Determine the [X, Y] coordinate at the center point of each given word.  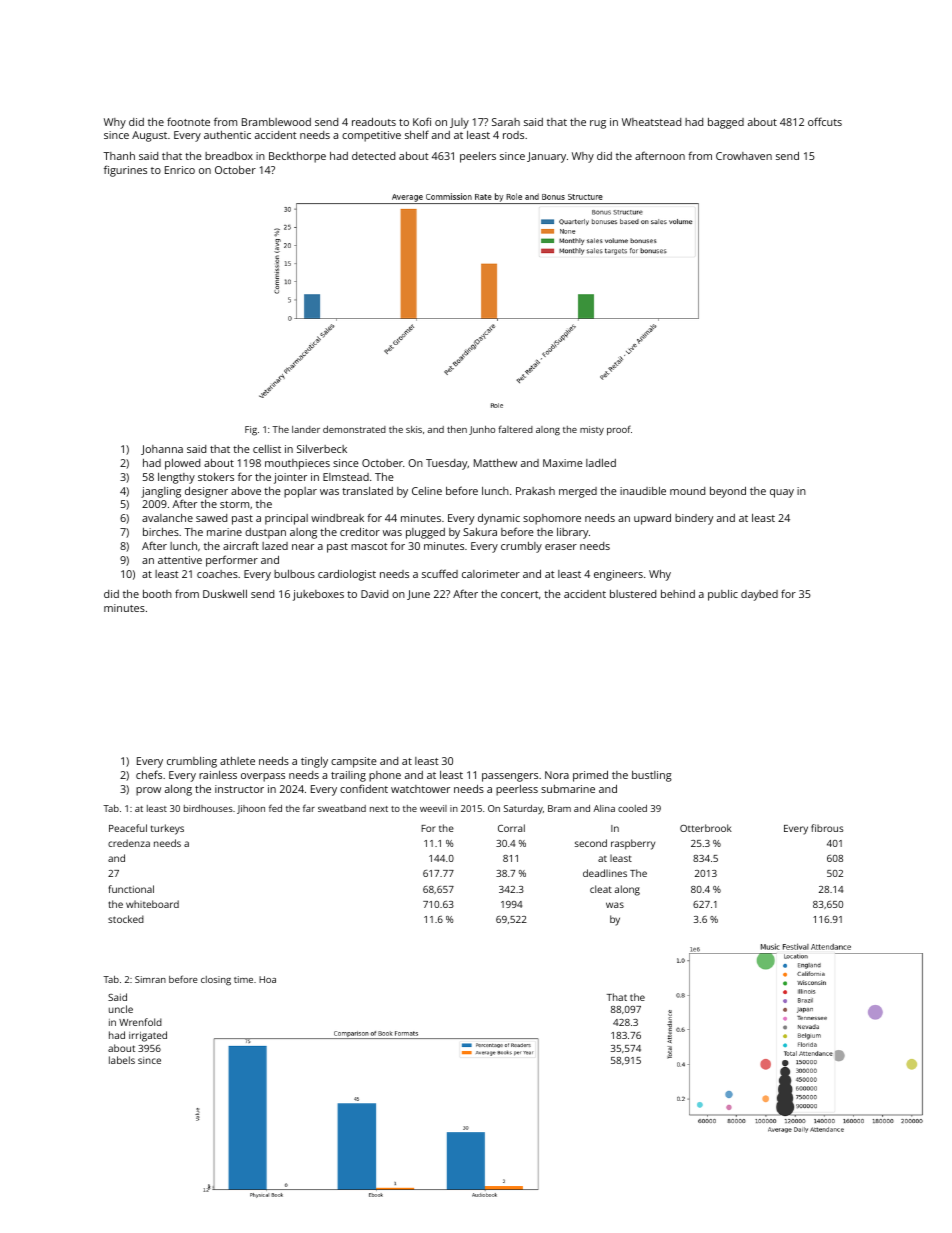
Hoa [267, 979]
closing [216, 981]
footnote [188, 121]
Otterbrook [706, 828]
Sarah [506, 122]
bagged [726, 123]
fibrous [827, 828]
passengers [510, 777]
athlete [237, 761]
